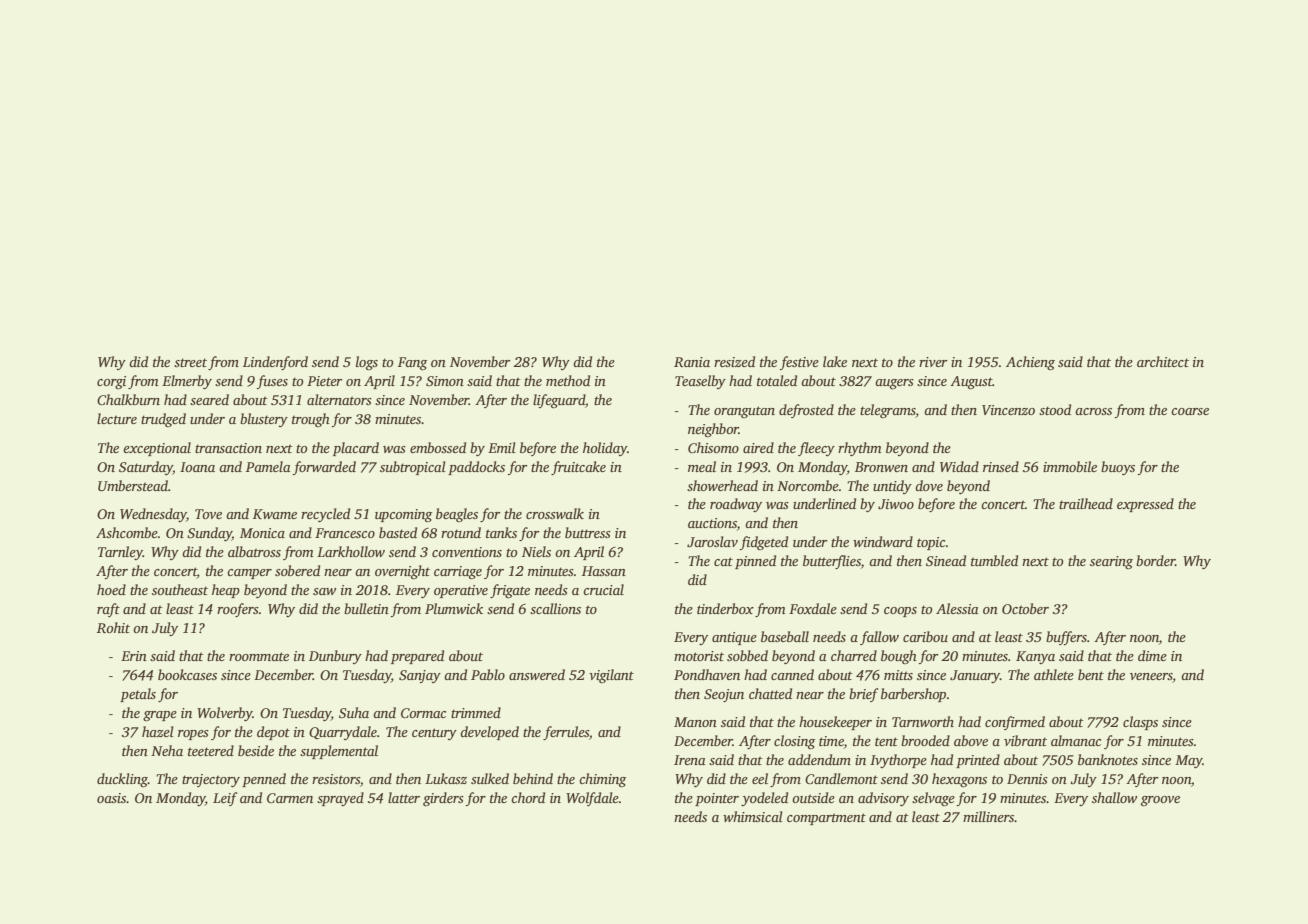 This page has height=924, width=1308. What do you see at coordinates (826, 819) in the page?
I see `compartment` at bounding box center [826, 819].
